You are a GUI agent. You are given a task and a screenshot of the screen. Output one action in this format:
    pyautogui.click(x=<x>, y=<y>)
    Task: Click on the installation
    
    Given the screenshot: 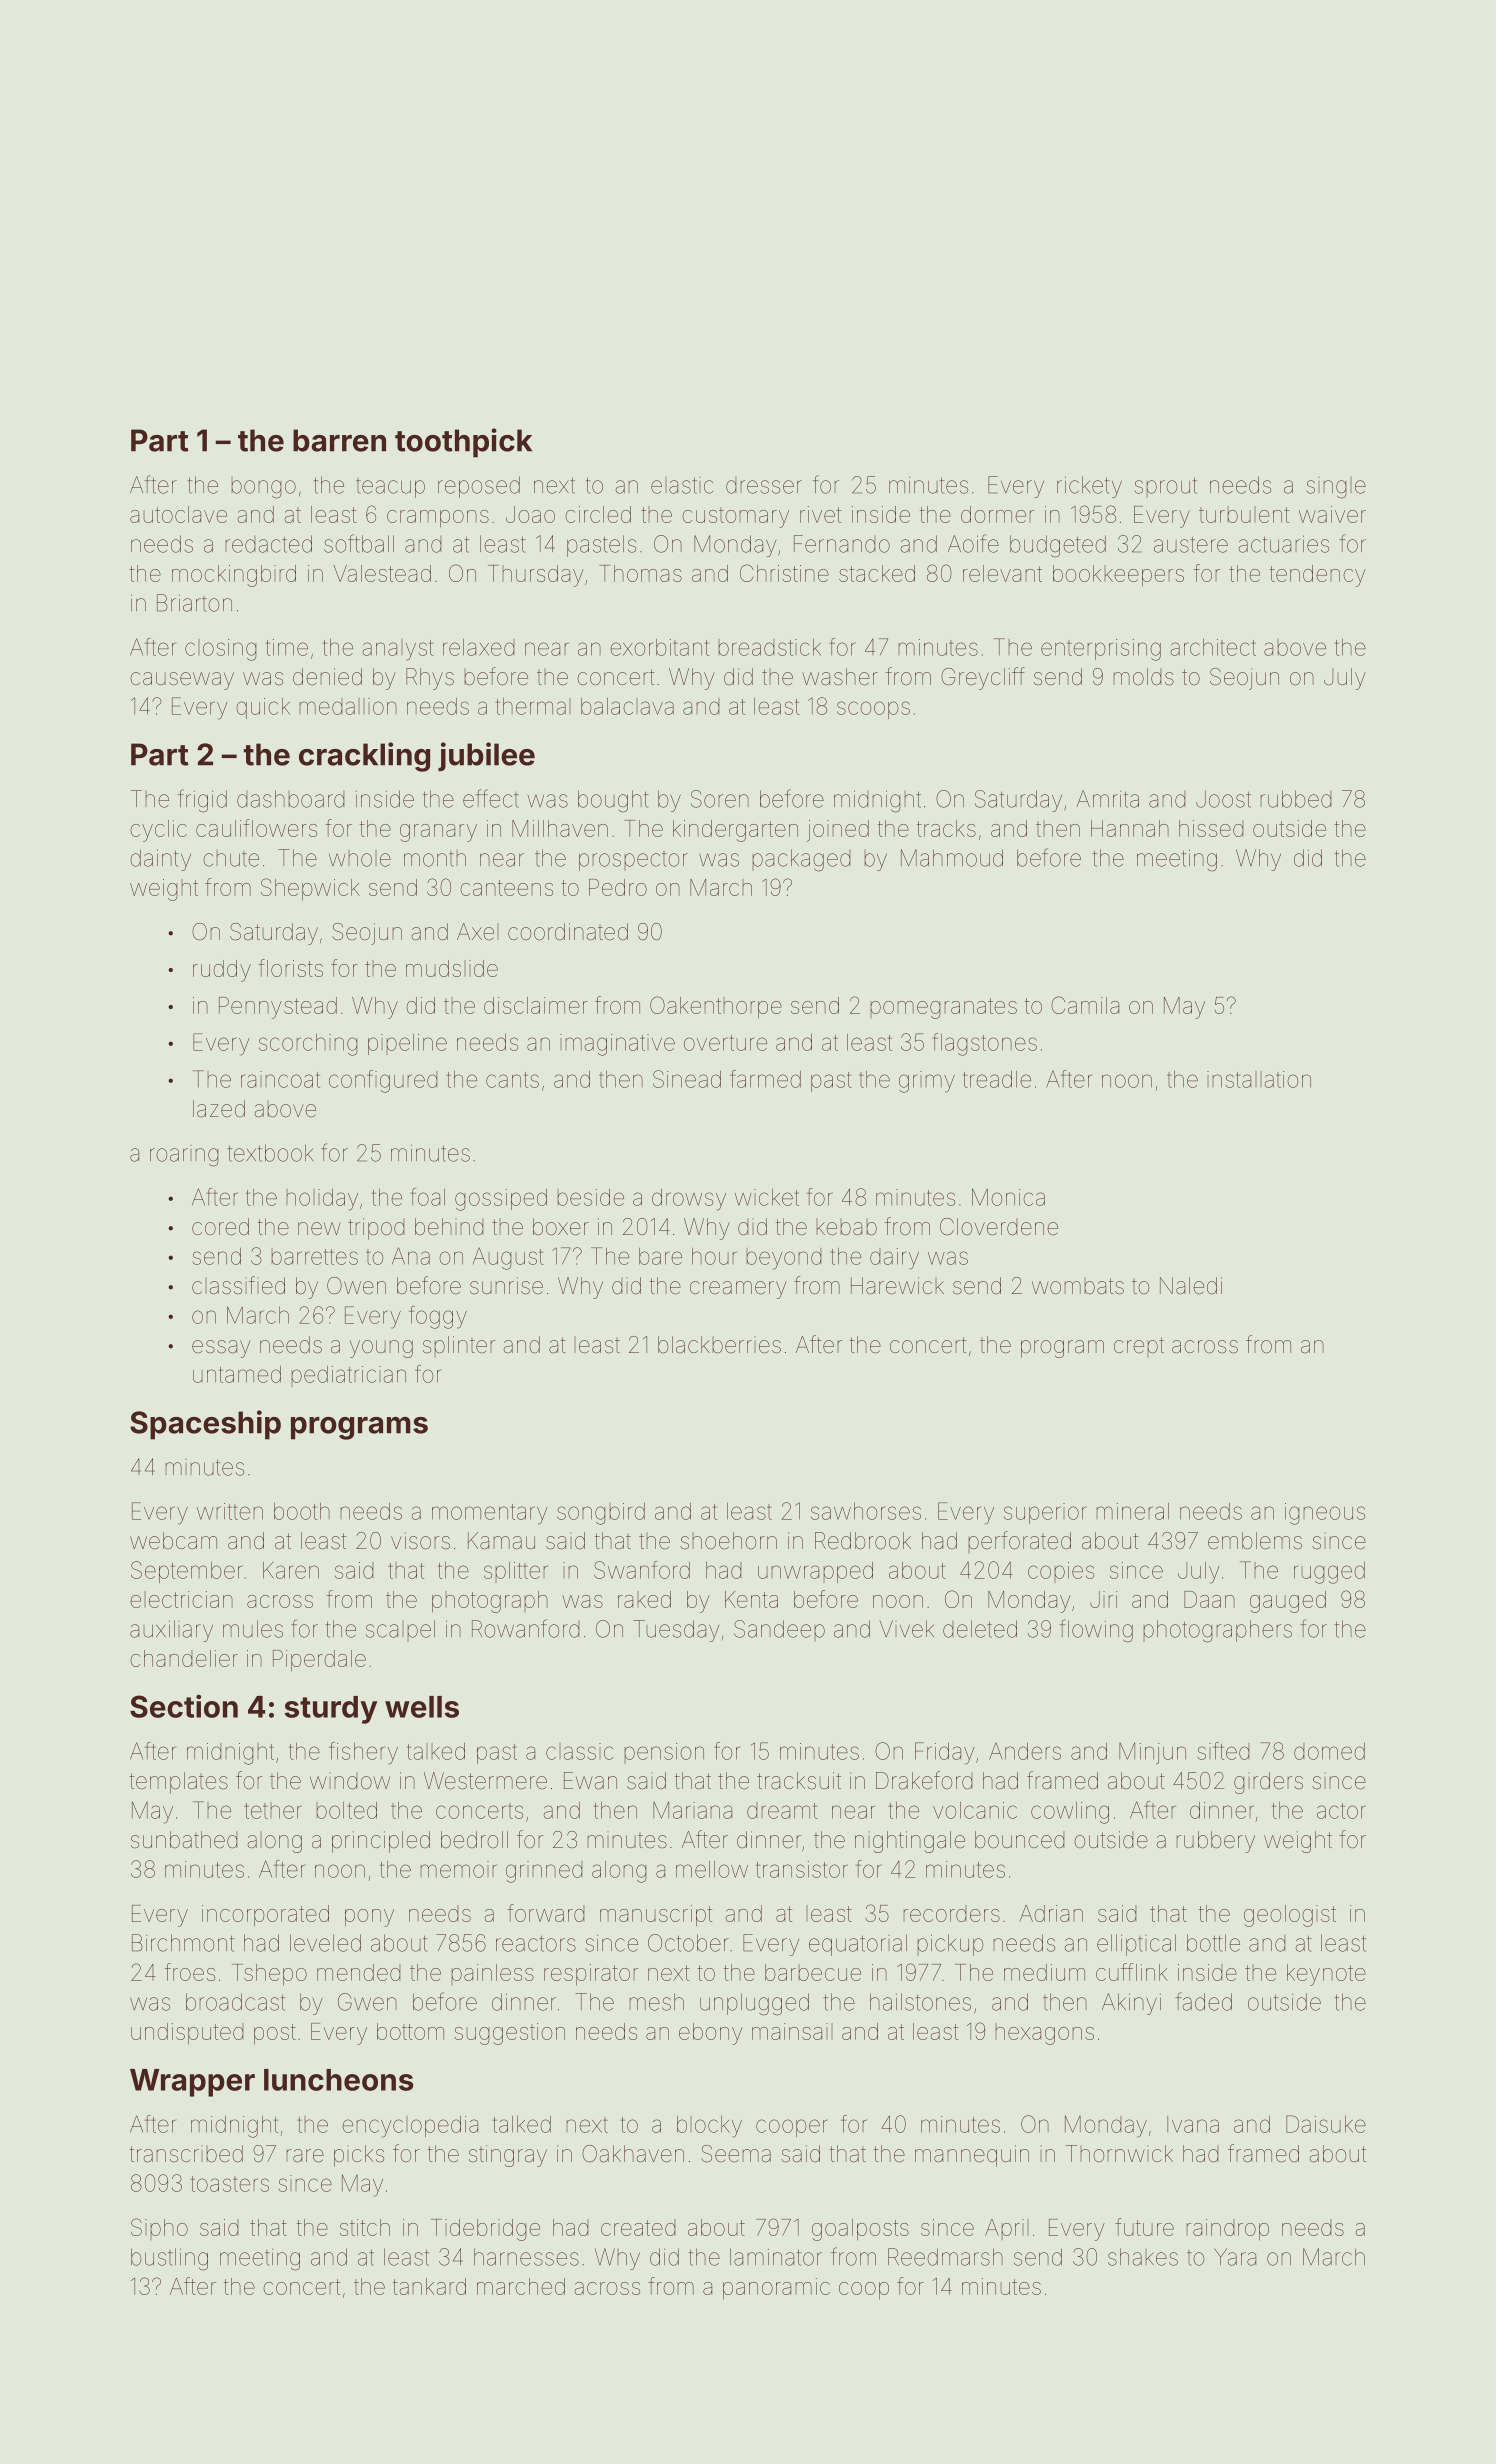 What is the action you would take?
    pyautogui.click(x=1259, y=1079)
